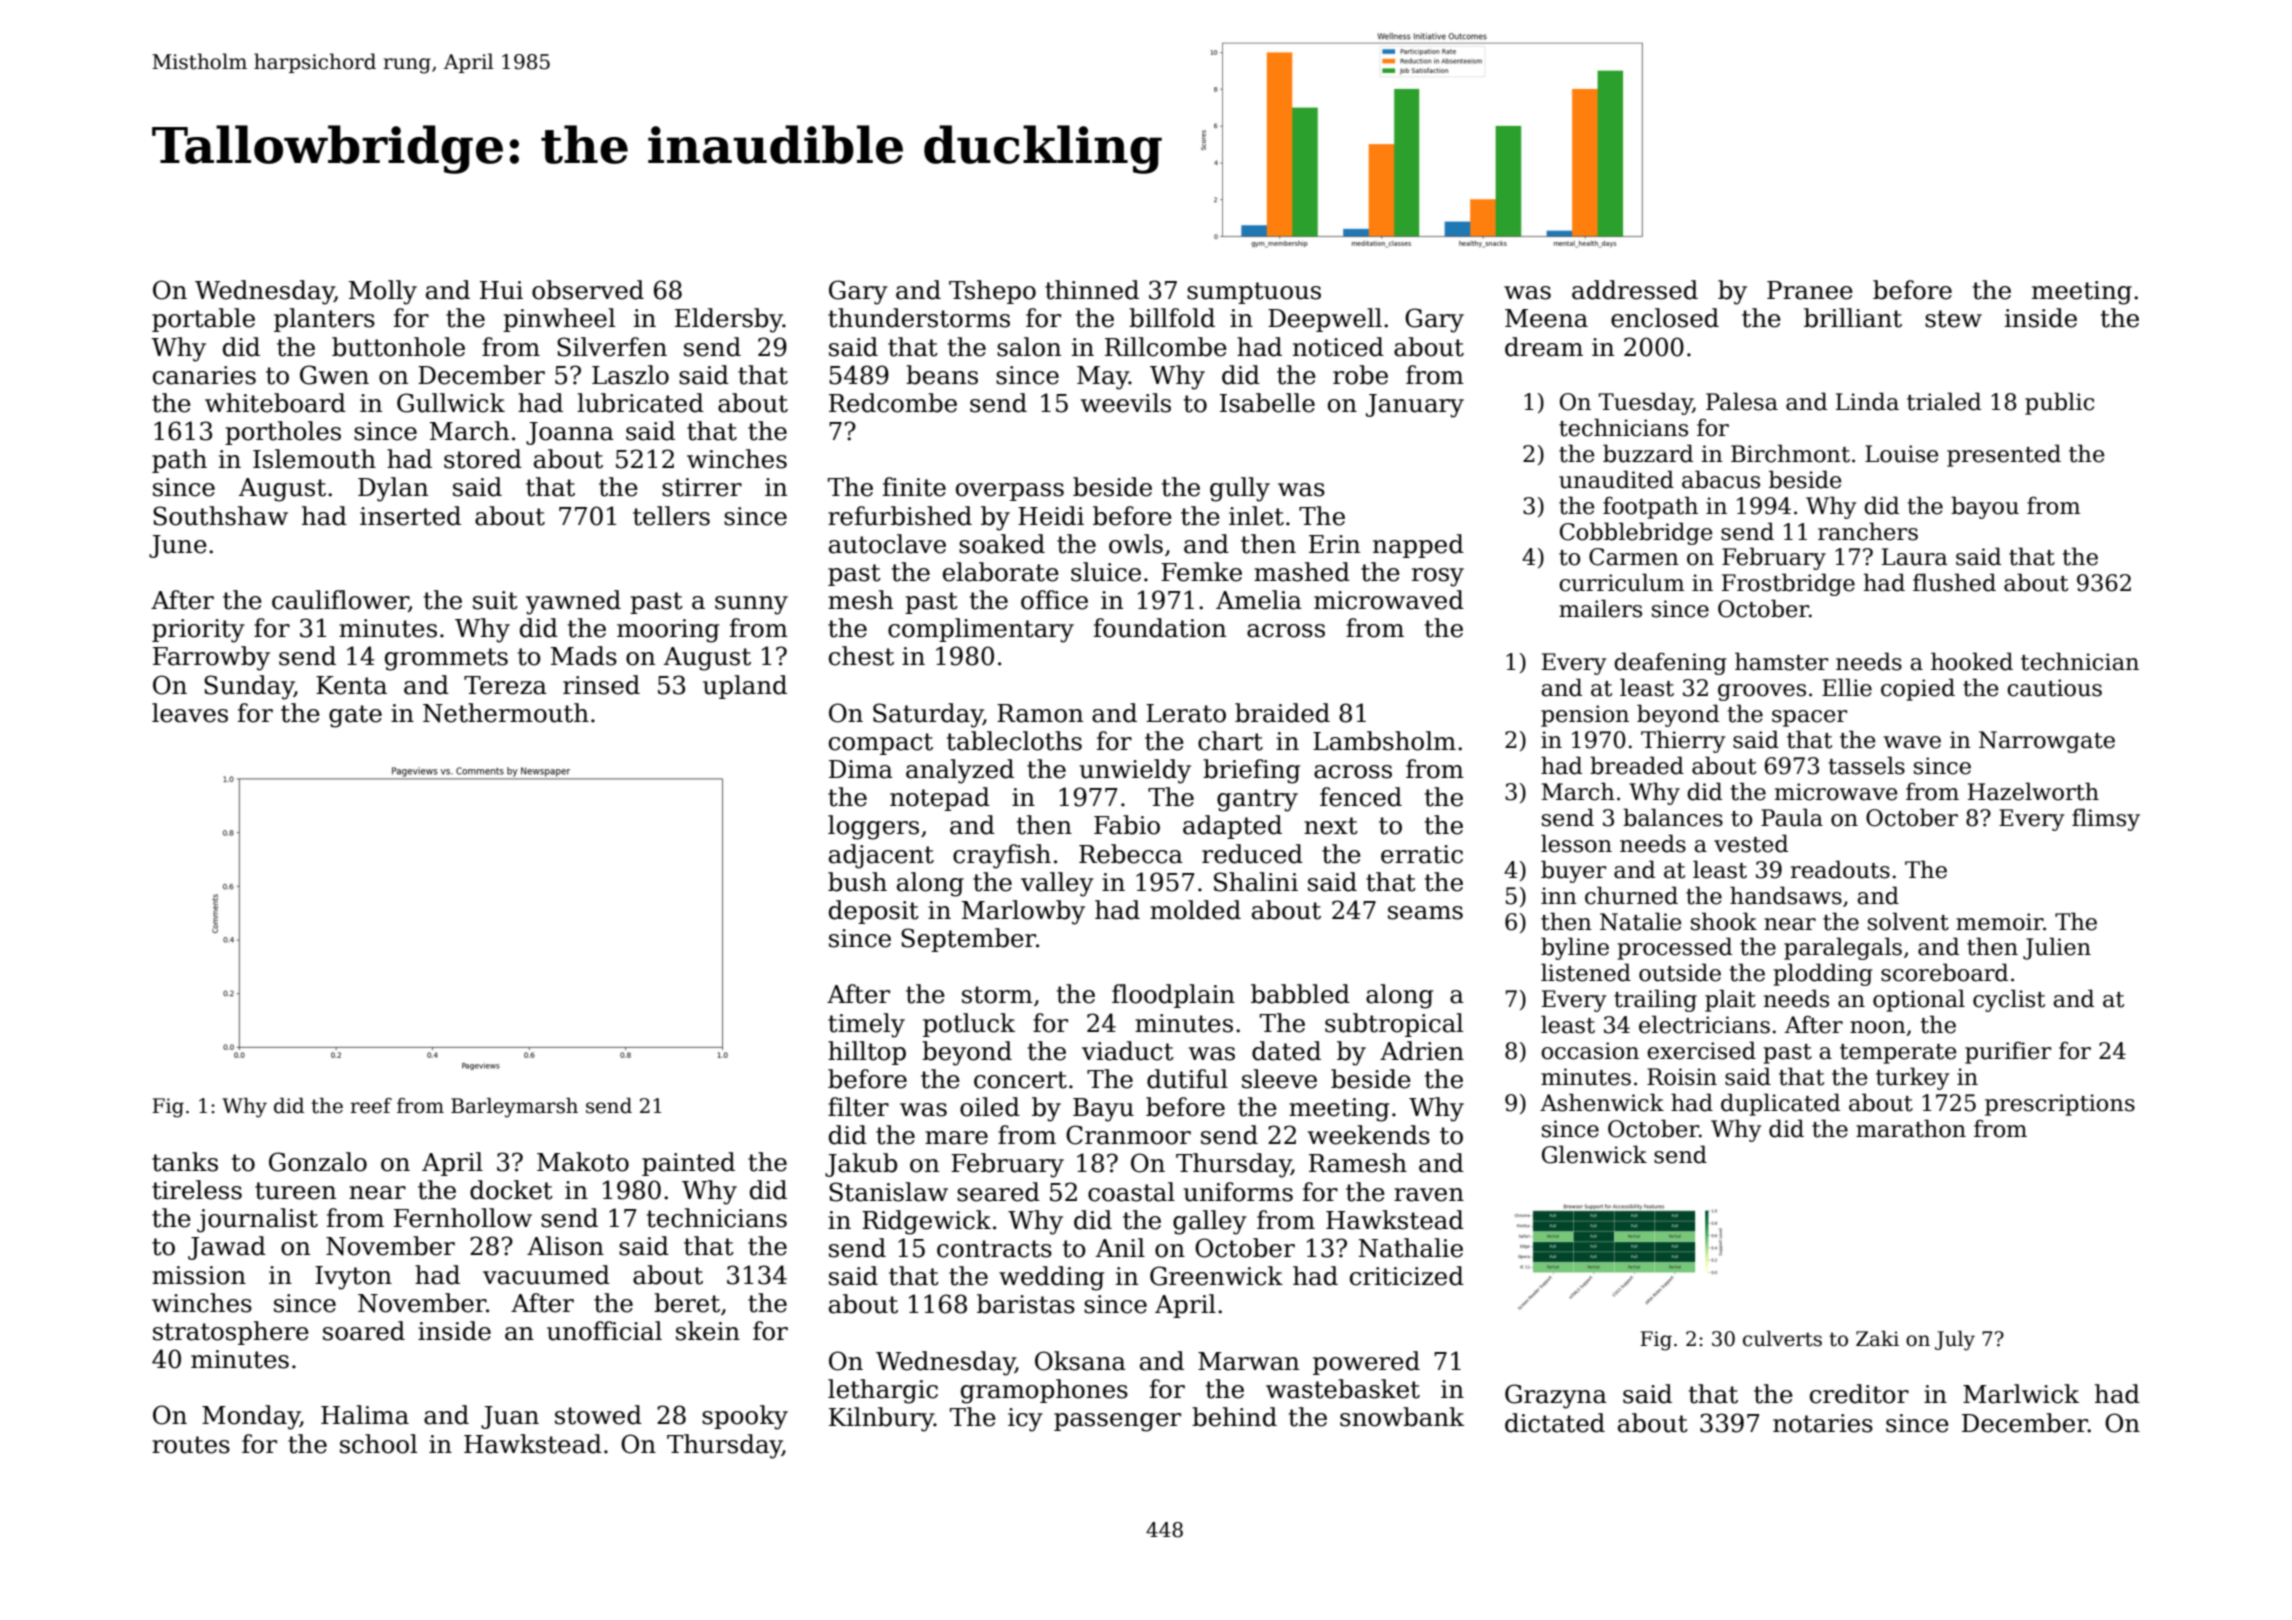 This screenshot has width=2292, height=1620. Describe the element at coordinates (2060, 1105) in the screenshot. I see `prescriptions` at that location.
